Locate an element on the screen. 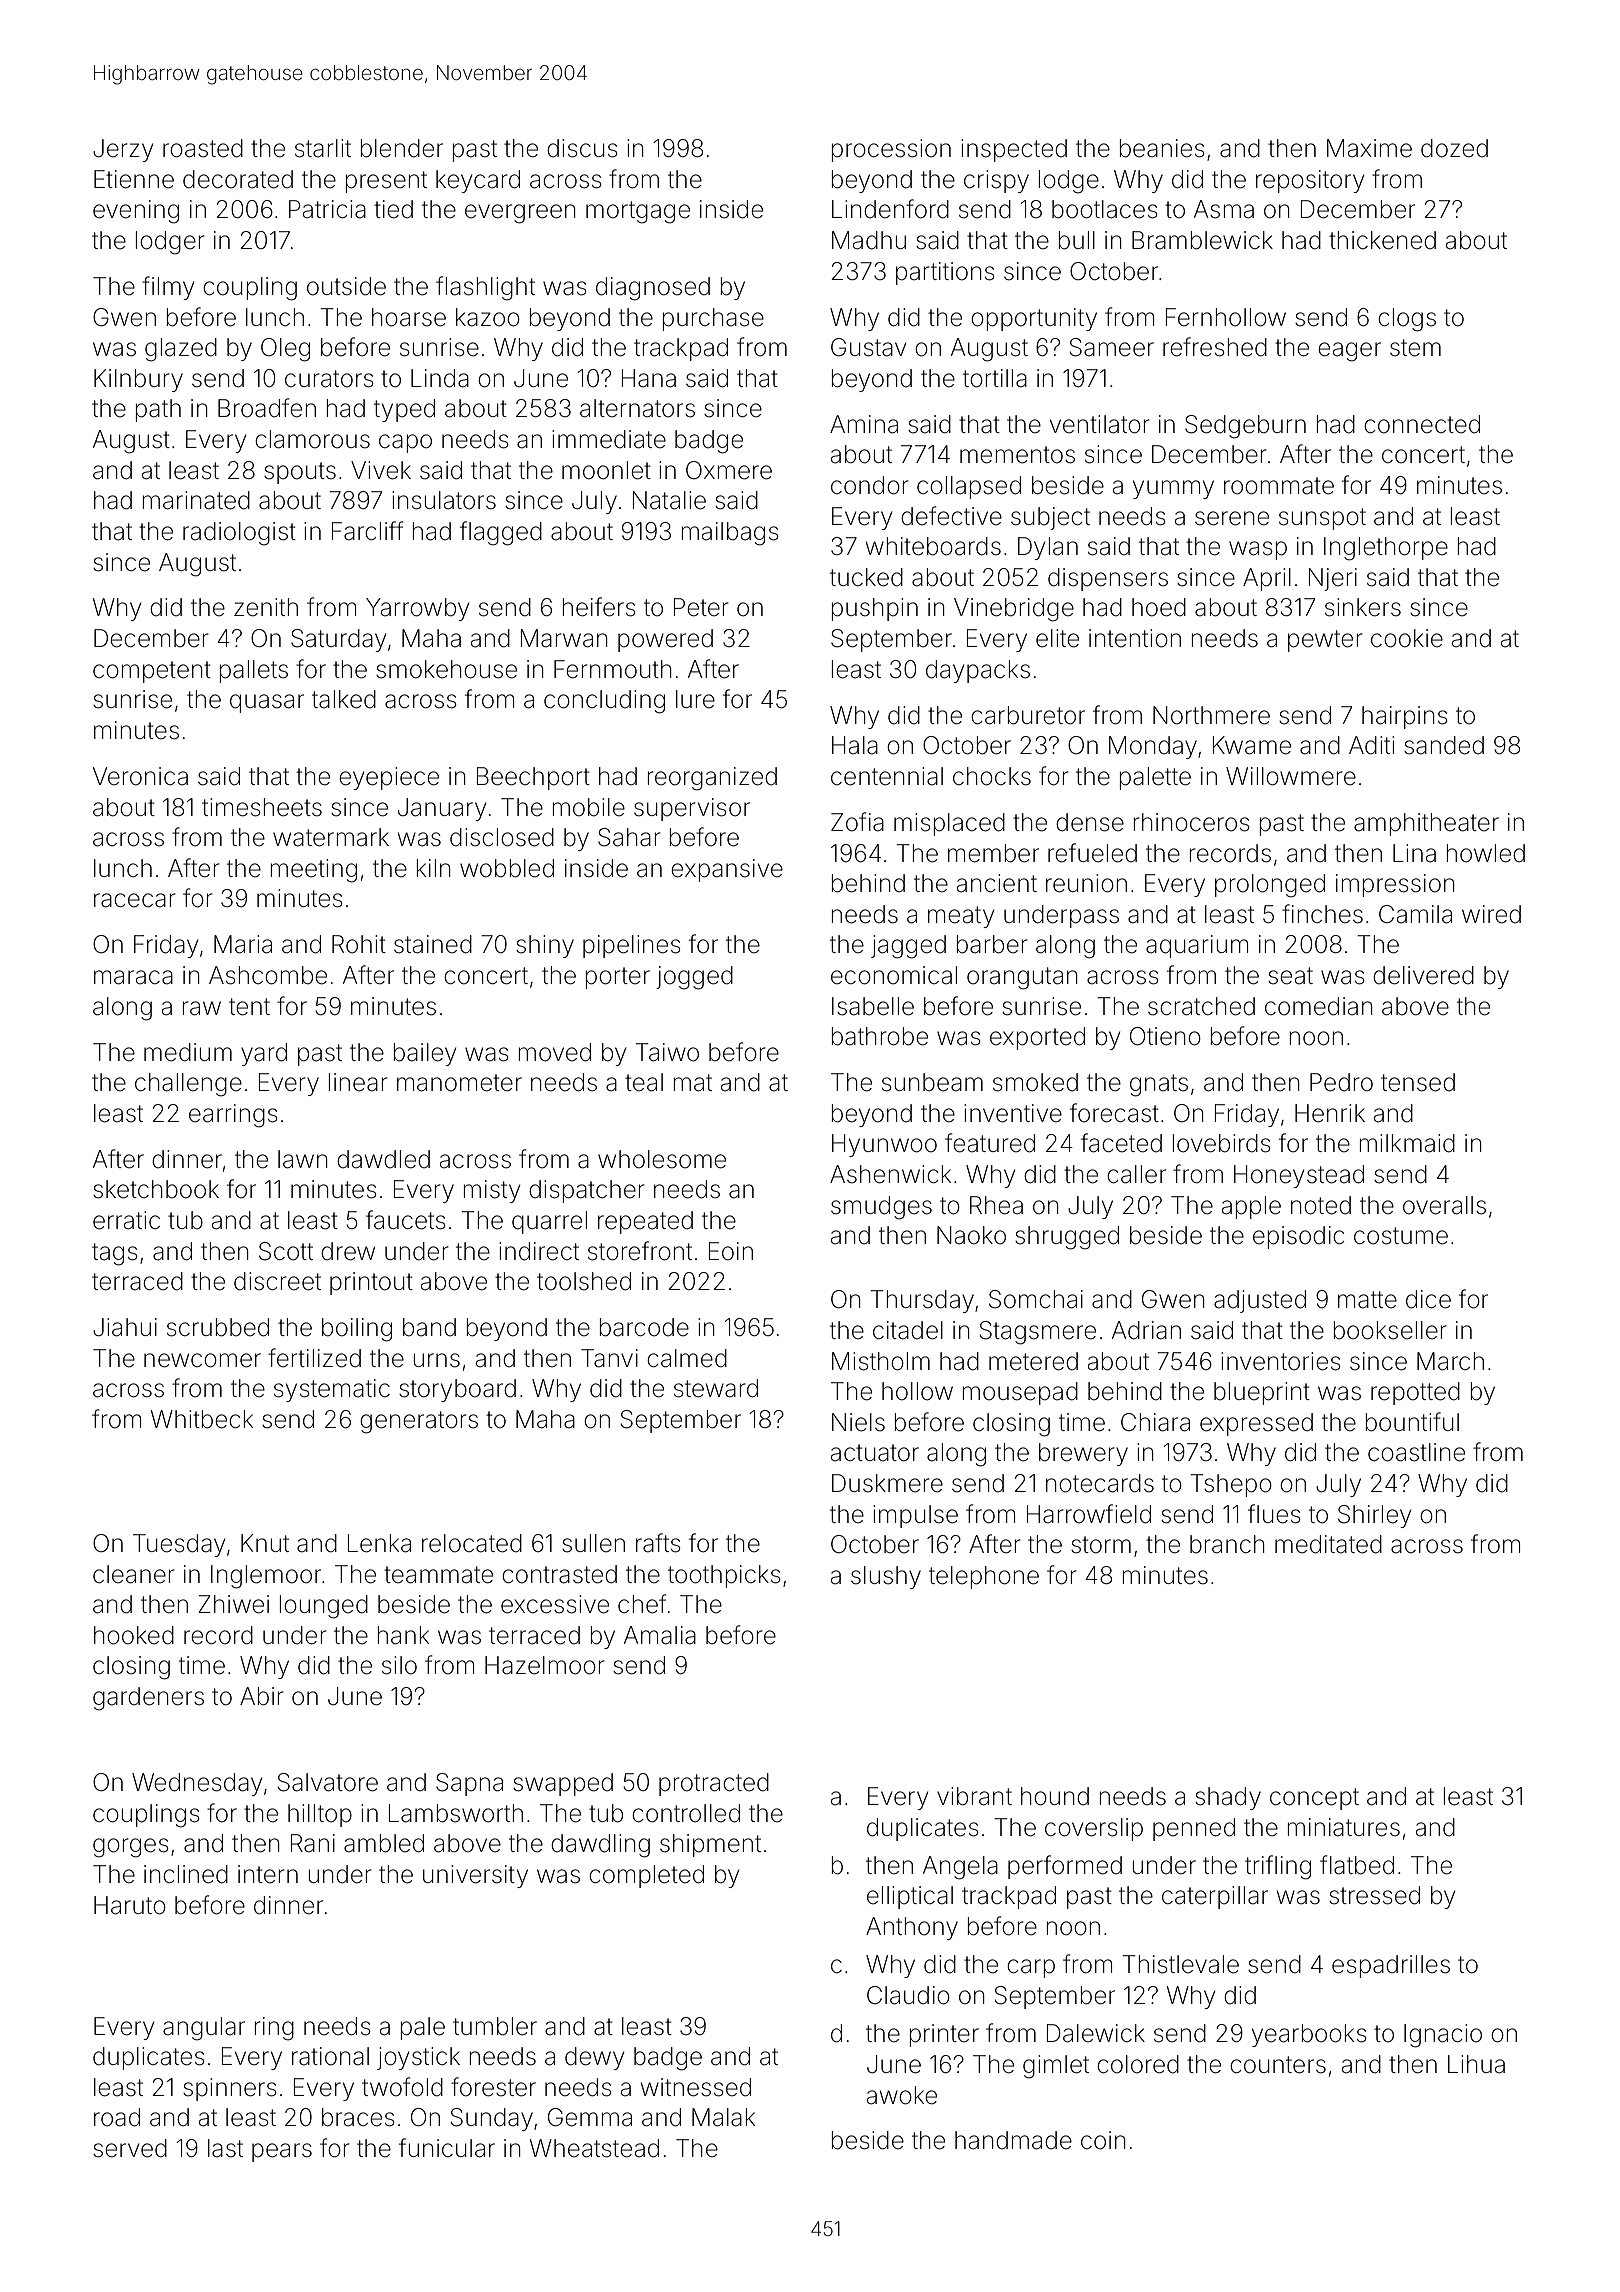 Image resolution: width=1620 pixels, height=2292 pixels. finches is located at coordinates (1322, 914).
